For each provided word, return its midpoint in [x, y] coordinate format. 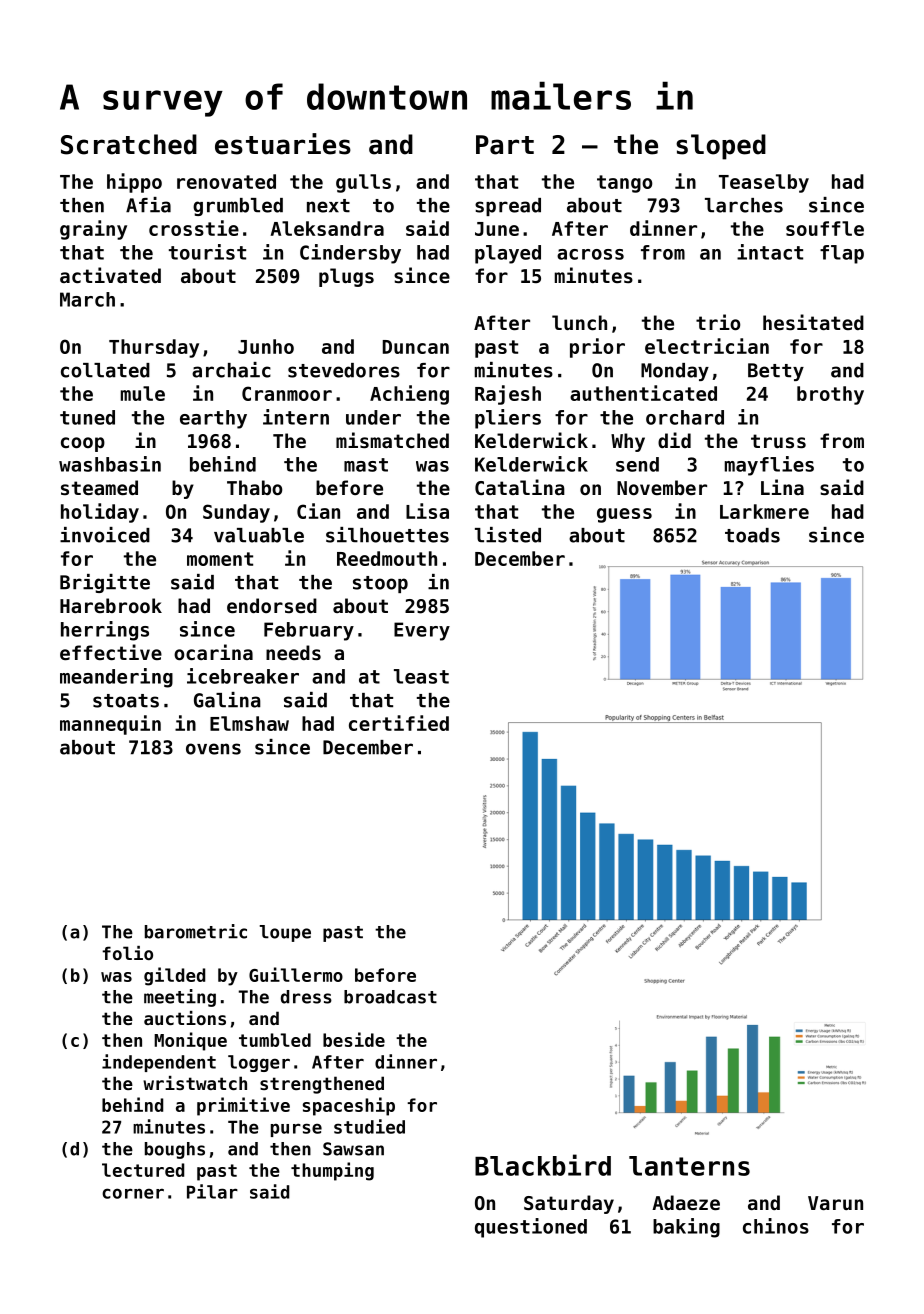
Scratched [129, 144]
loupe [285, 933]
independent [159, 1063]
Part [505, 145]
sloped [721, 147]
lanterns [689, 1166]
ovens [213, 749]
